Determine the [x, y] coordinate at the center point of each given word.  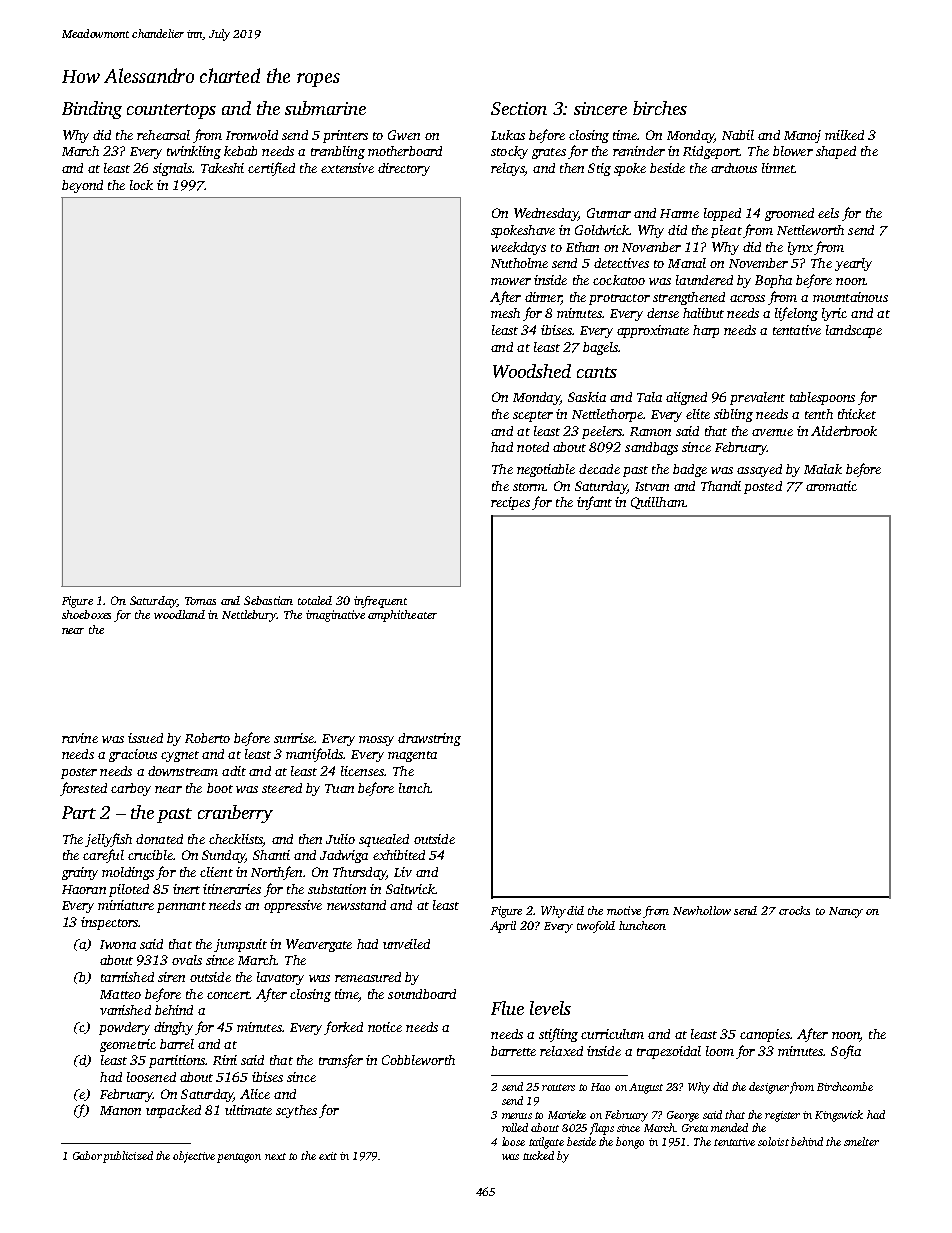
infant [594, 503]
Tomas [200, 601]
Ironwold [252, 135]
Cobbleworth [418, 1060]
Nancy [846, 912]
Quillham [658, 503]
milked [844, 135]
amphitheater [402, 616]
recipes [510, 503]
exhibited [399, 855]
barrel [177, 1044]
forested [83, 789]
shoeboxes [86, 614]
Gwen [404, 135]
